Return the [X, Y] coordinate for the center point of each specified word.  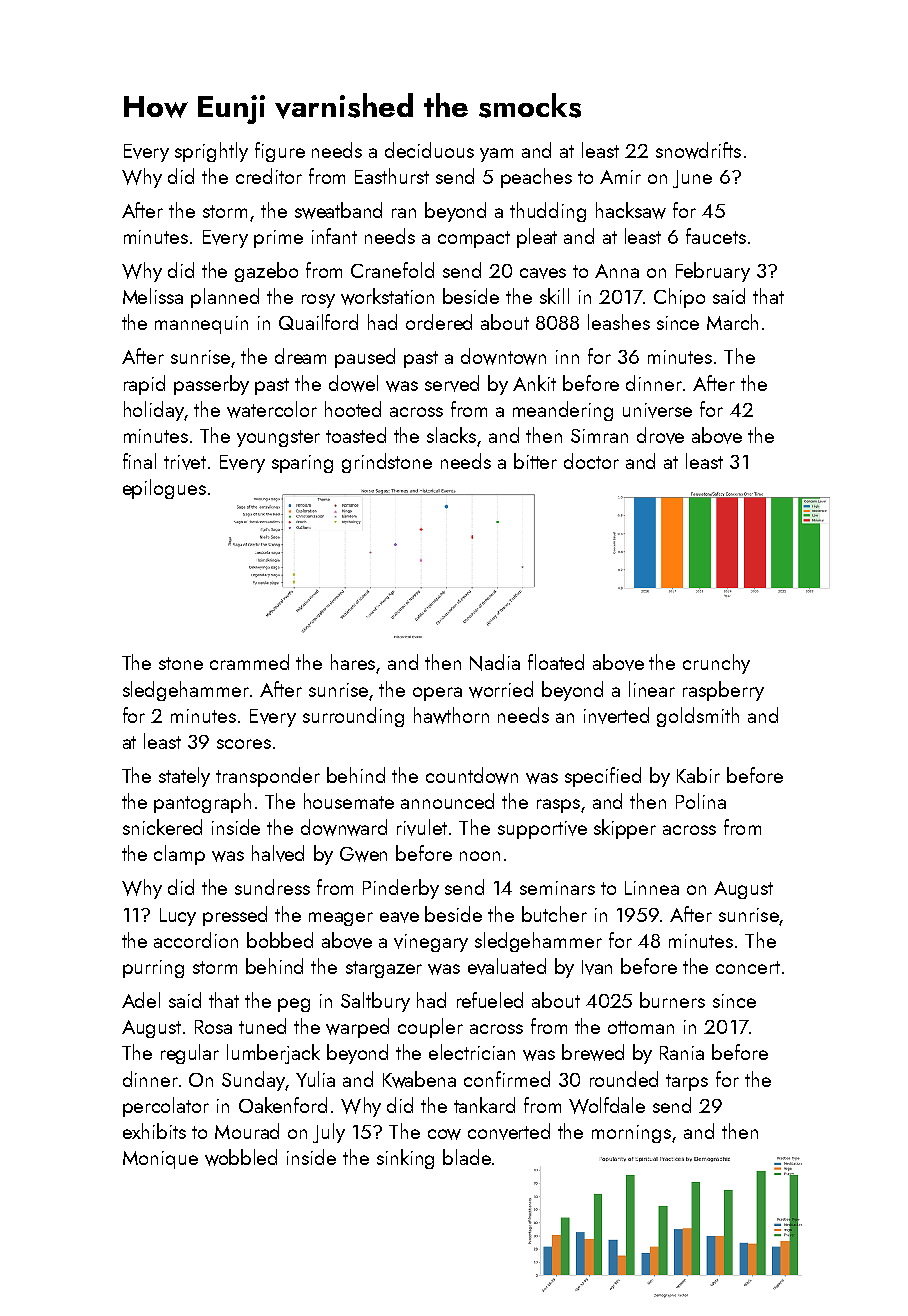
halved [278, 853]
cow [444, 1134]
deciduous [429, 150]
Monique [160, 1160]
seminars [557, 888]
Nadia [495, 662]
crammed [249, 662]
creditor [269, 176]
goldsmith [698, 717]
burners [672, 1000]
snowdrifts [698, 150]
